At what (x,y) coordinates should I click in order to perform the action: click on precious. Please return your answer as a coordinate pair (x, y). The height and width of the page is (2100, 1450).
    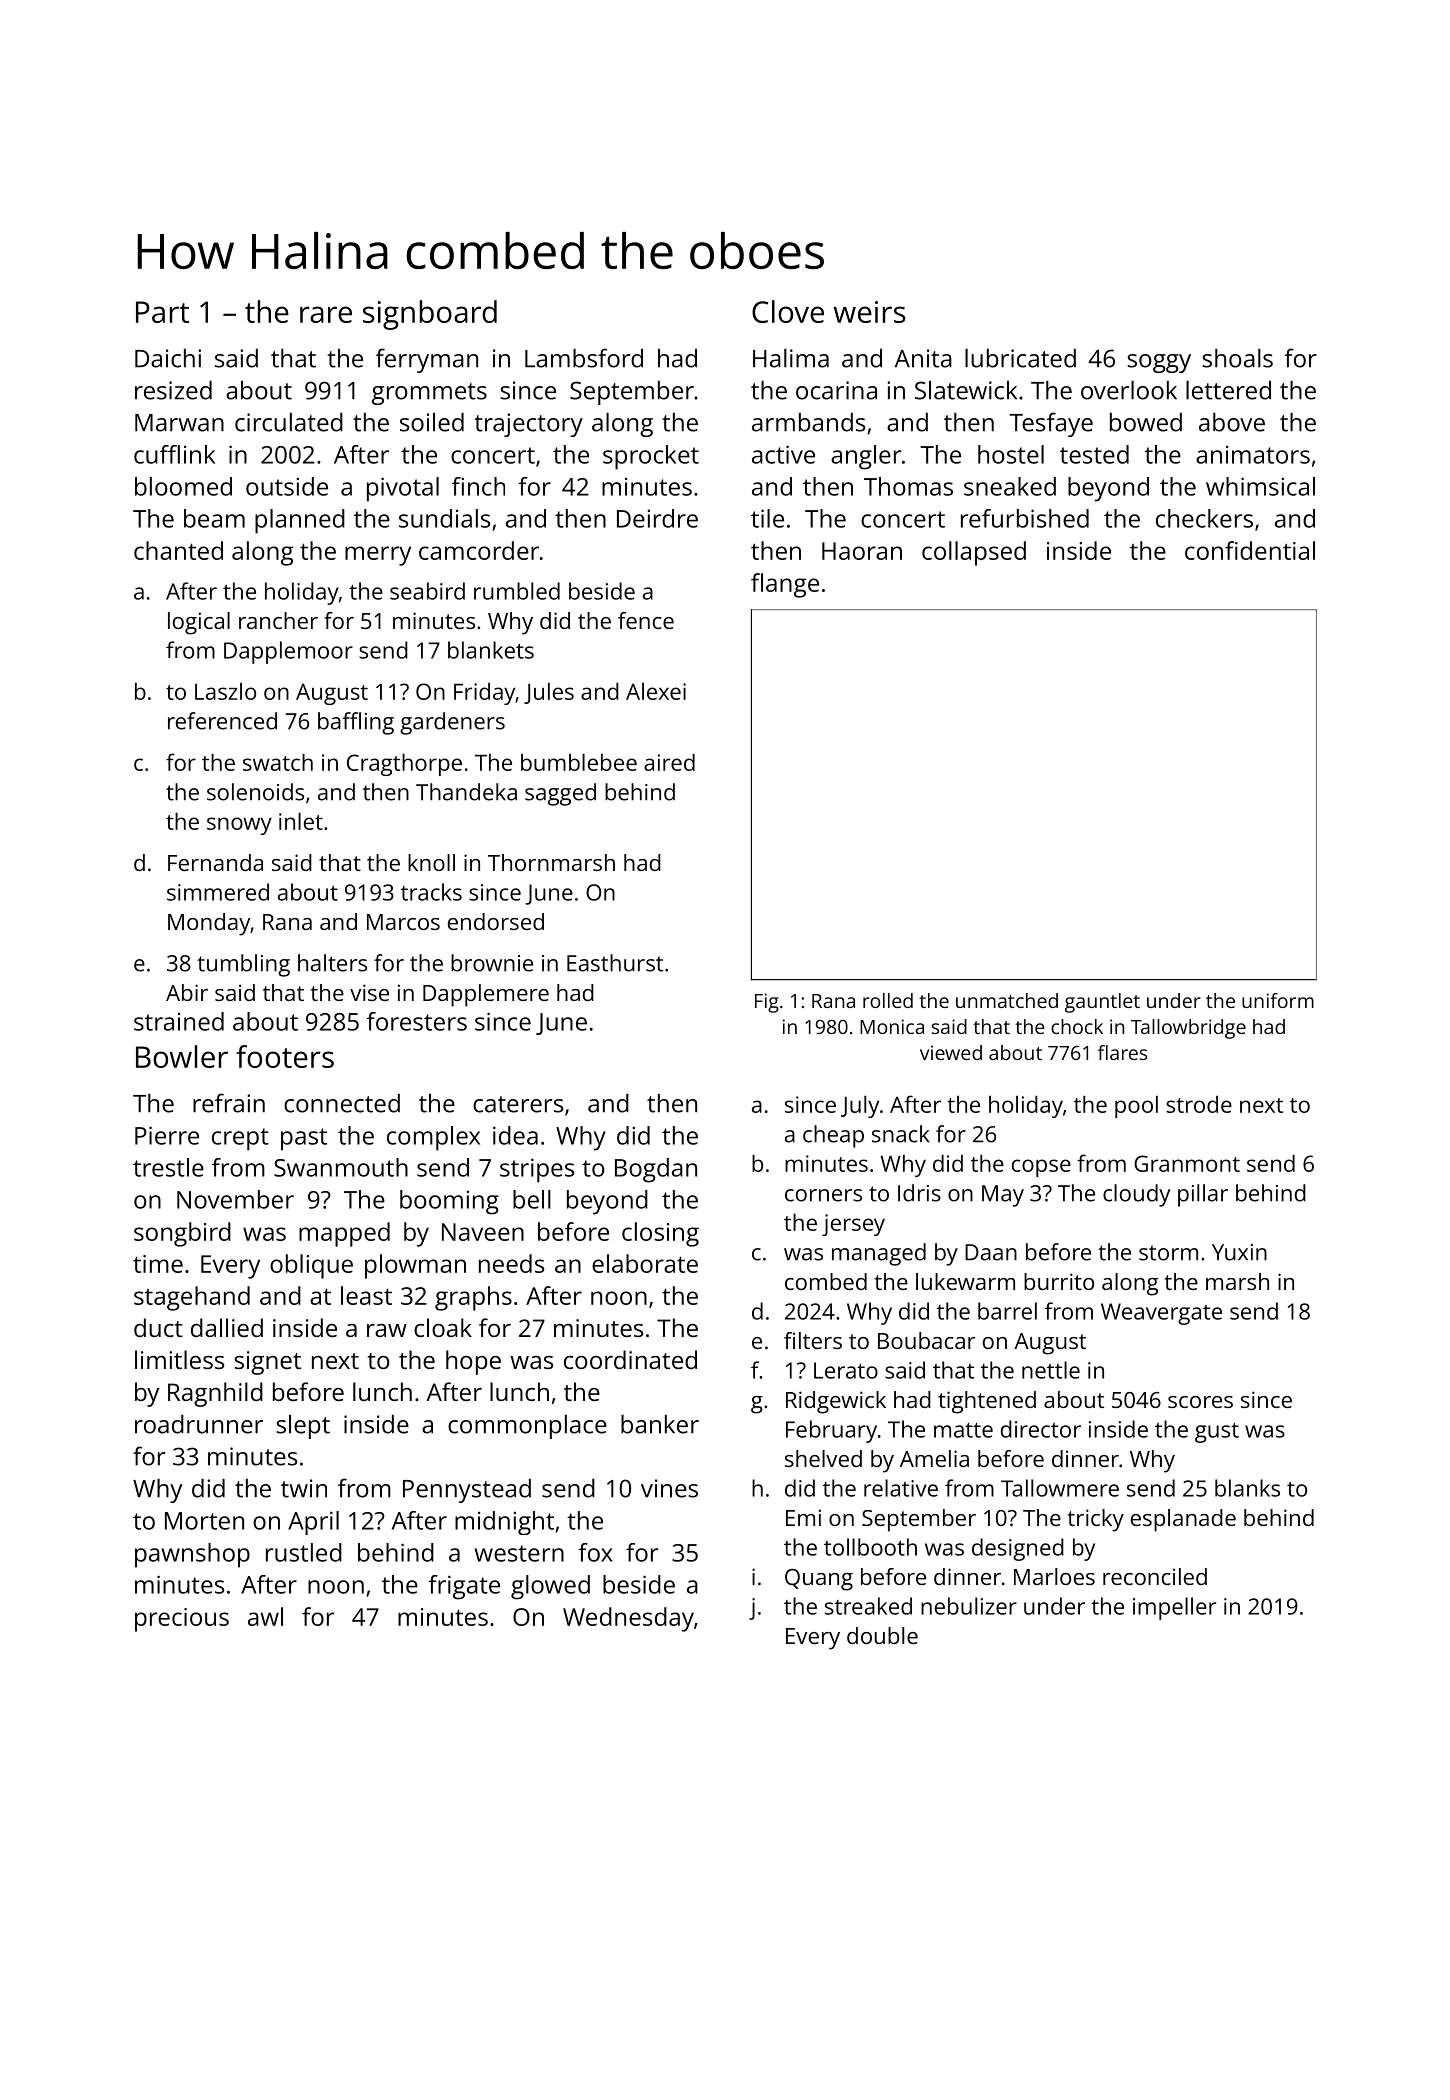
    Looking at the image, I should click on (182, 1620).
